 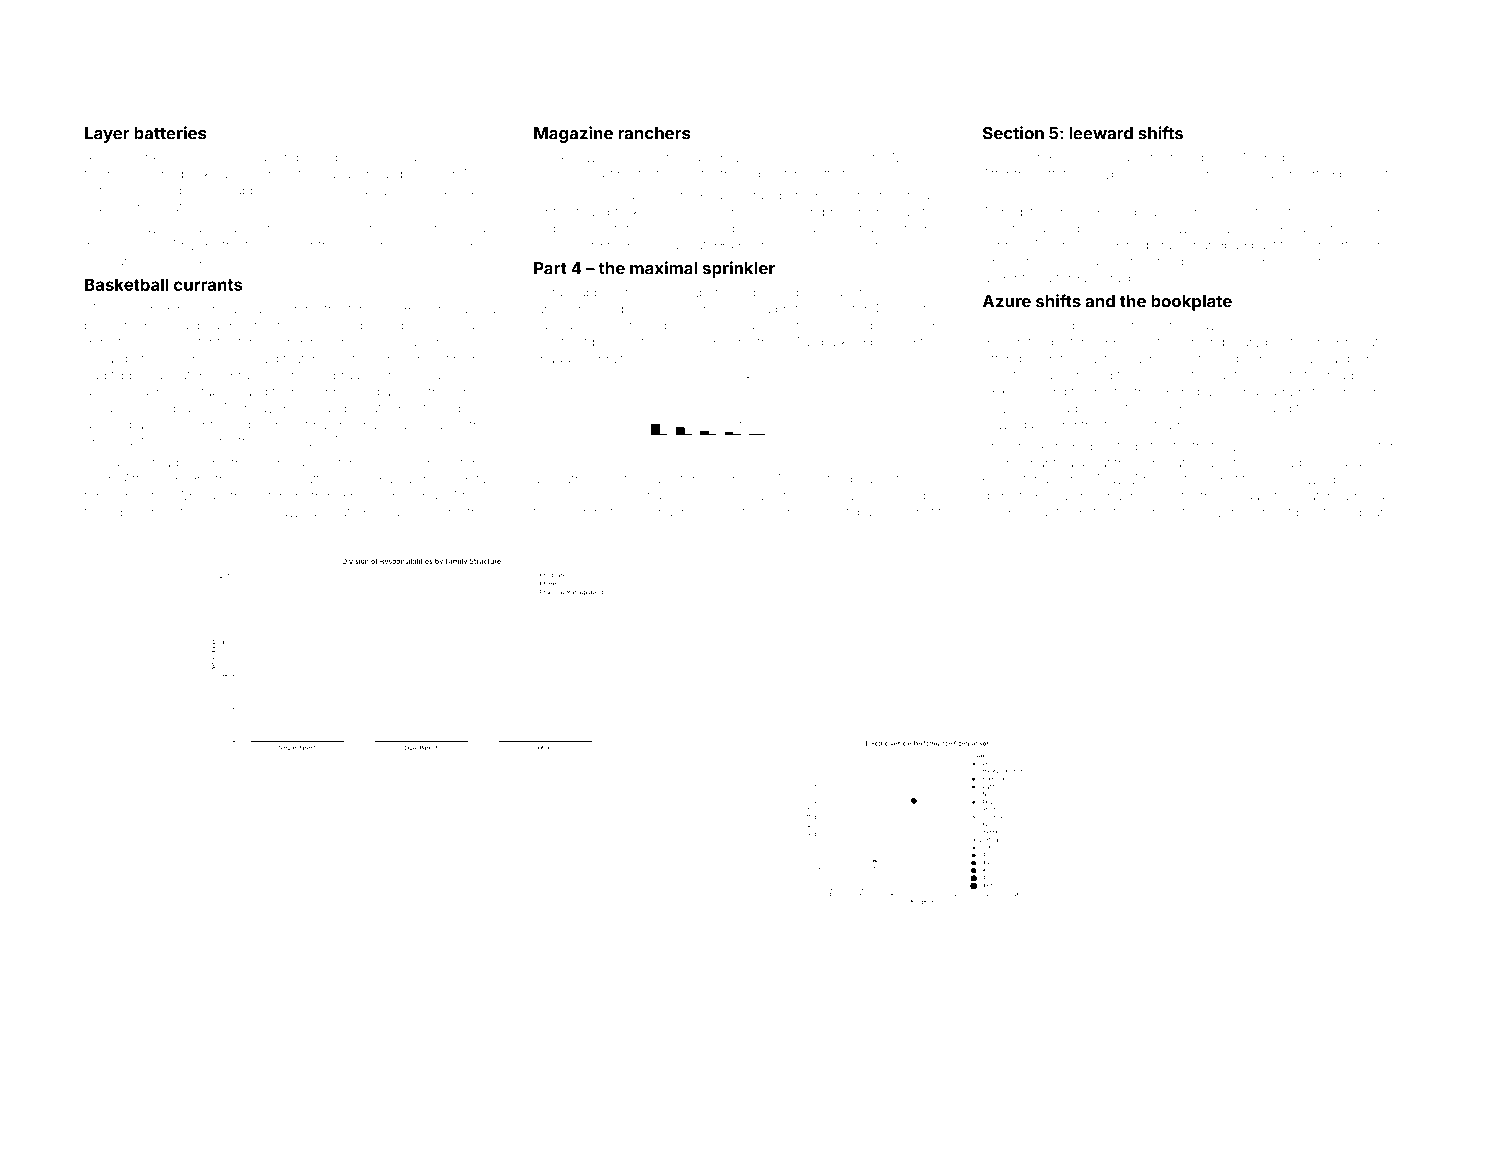 I want to click on meaningful, so click(x=590, y=513).
